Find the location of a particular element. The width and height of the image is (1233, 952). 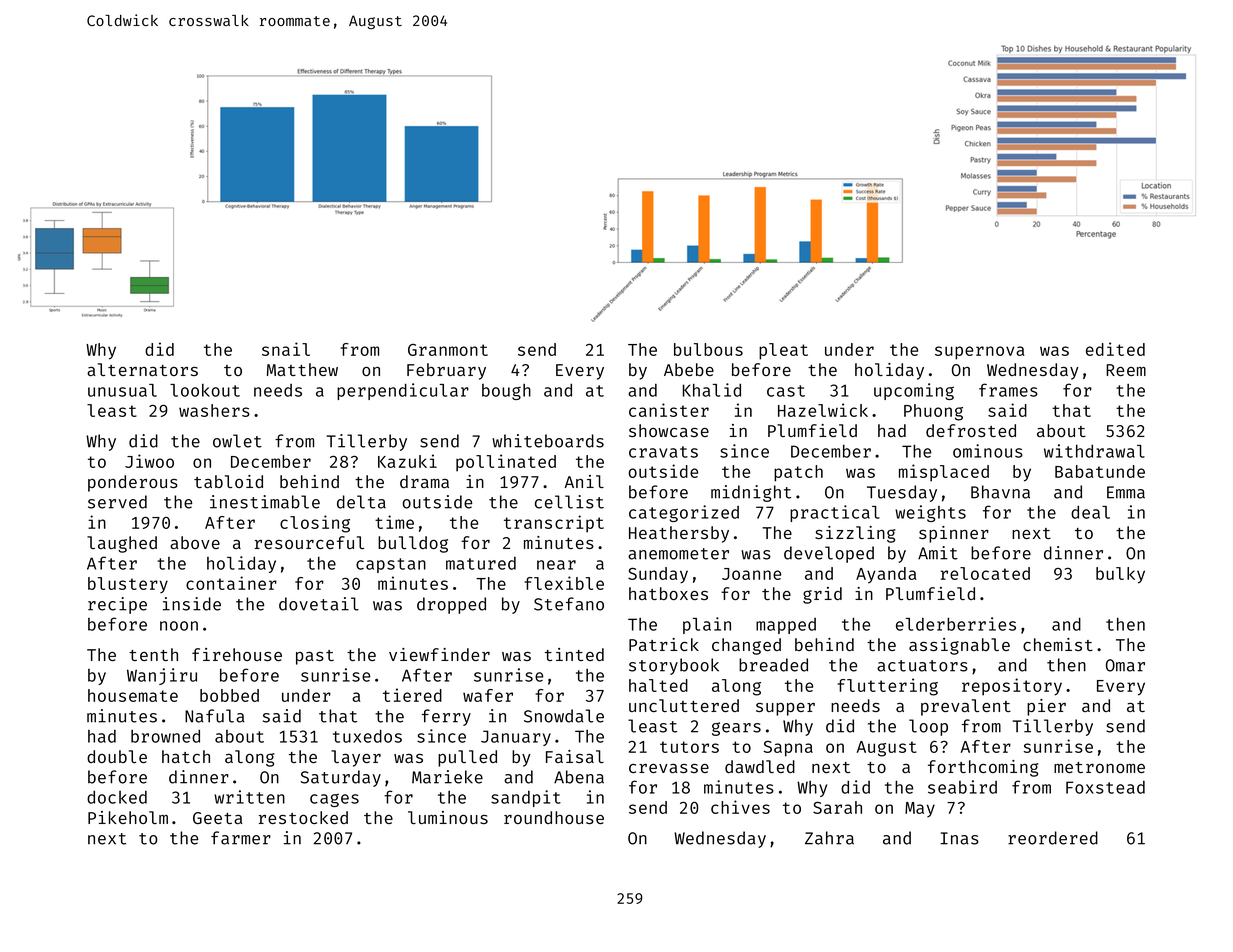

Kazuki is located at coordinates (407, 461).
